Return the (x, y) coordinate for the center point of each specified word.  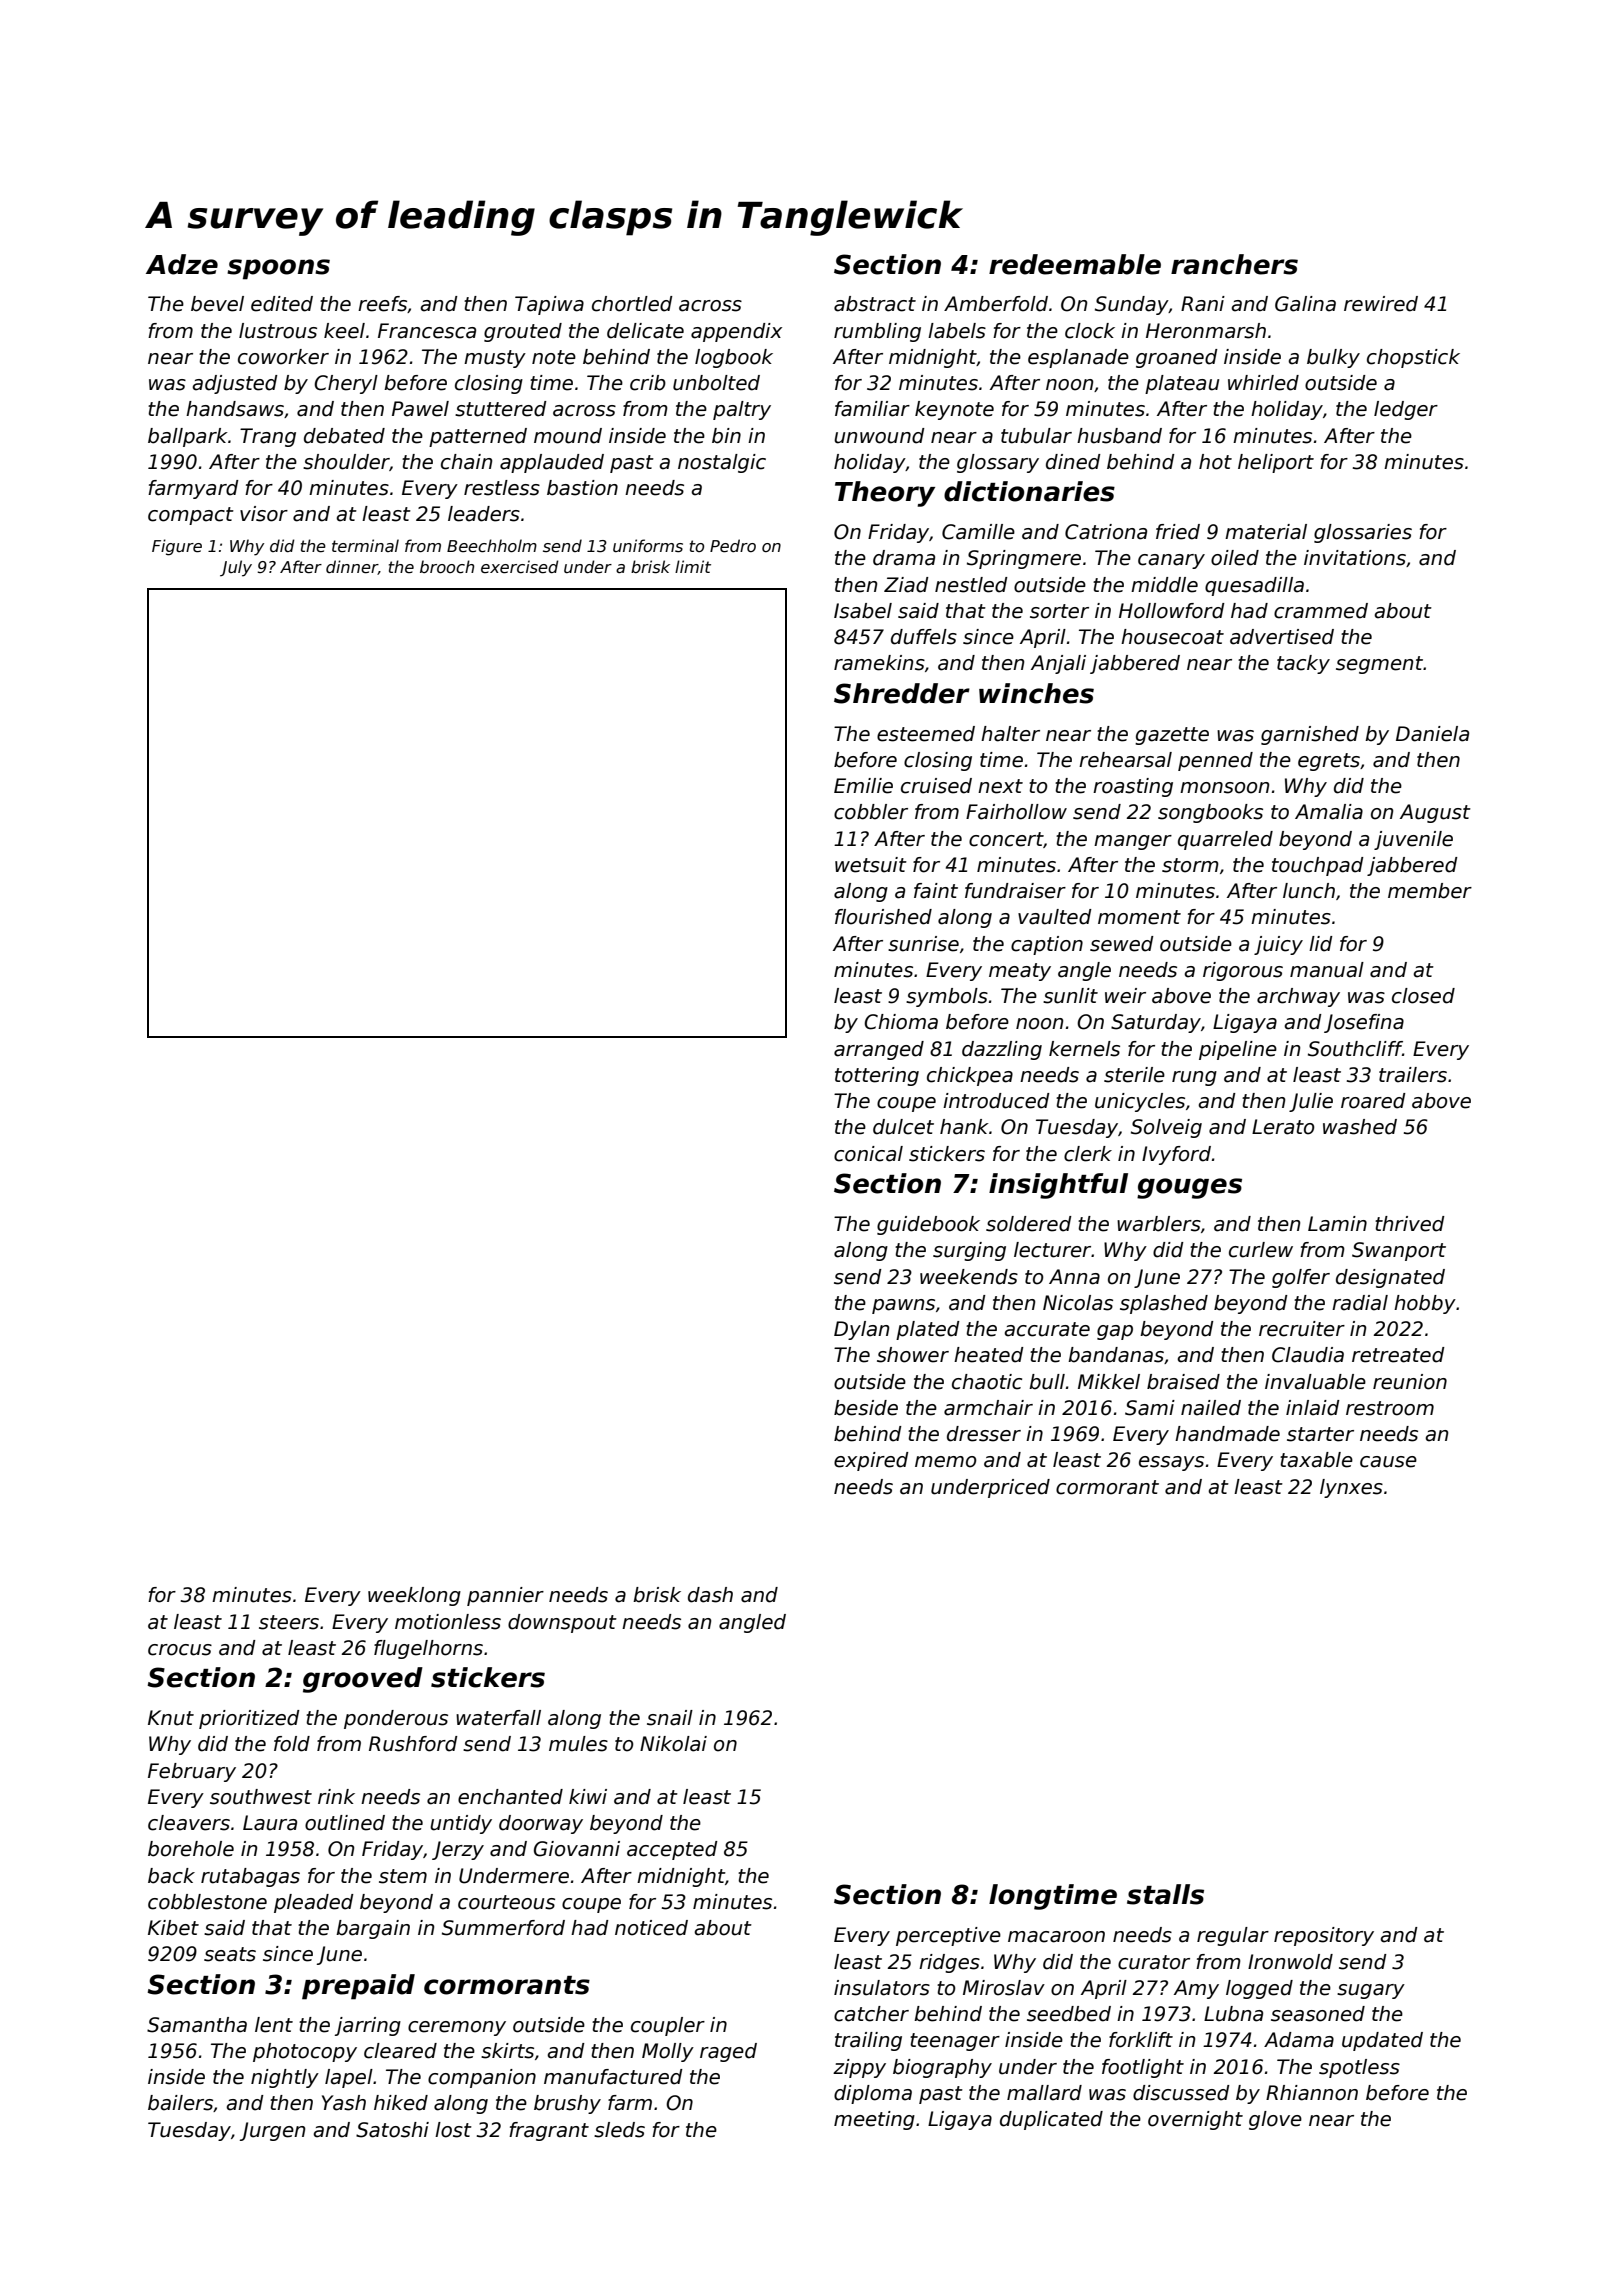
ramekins (879, 663)
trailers (1413, 1075)
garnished (1310, 735)
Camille (978, 532)
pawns (903, 1306)
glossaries (1363, 533)
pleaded (314, 1903)
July (236, 568)
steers (289, 1622)
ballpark (188, 437)
